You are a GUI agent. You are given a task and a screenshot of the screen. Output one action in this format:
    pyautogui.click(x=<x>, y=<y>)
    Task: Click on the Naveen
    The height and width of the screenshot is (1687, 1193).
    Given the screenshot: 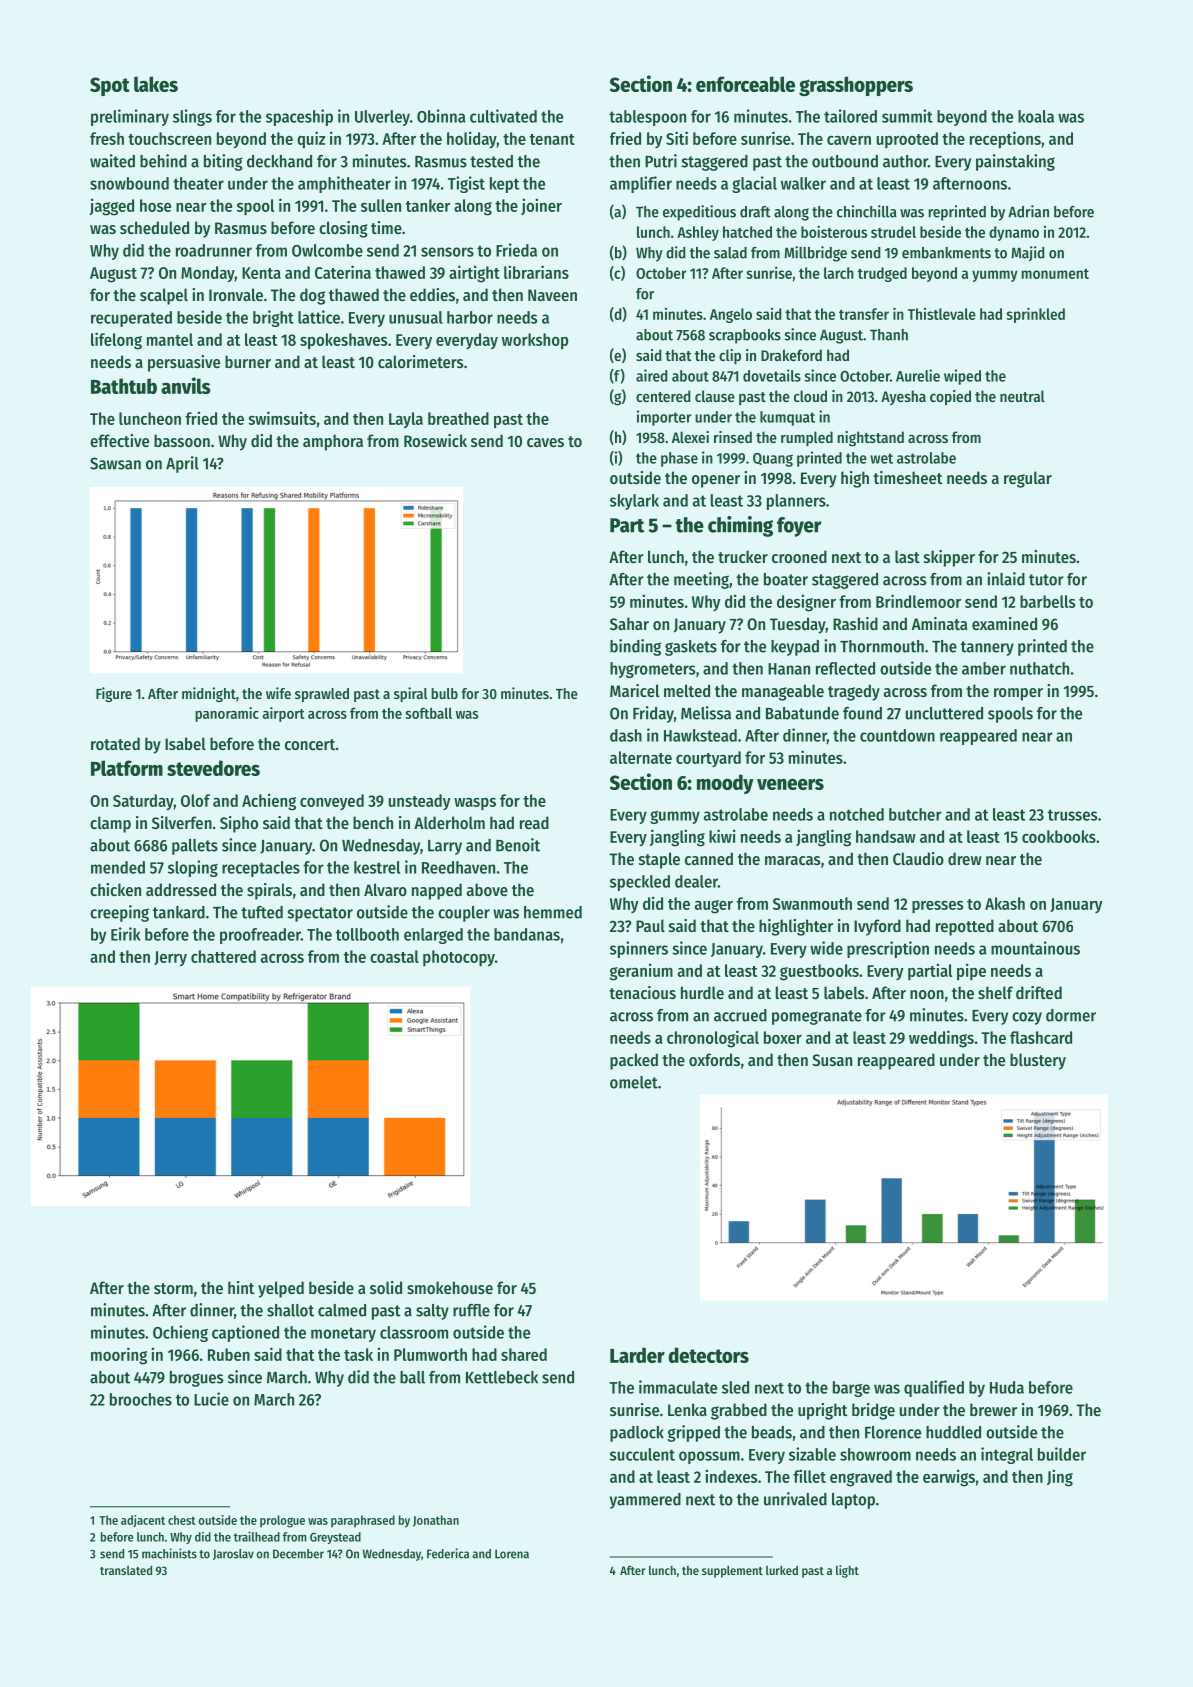 What is the action you would take?
    pyautogui.click(x=552, y=295)
